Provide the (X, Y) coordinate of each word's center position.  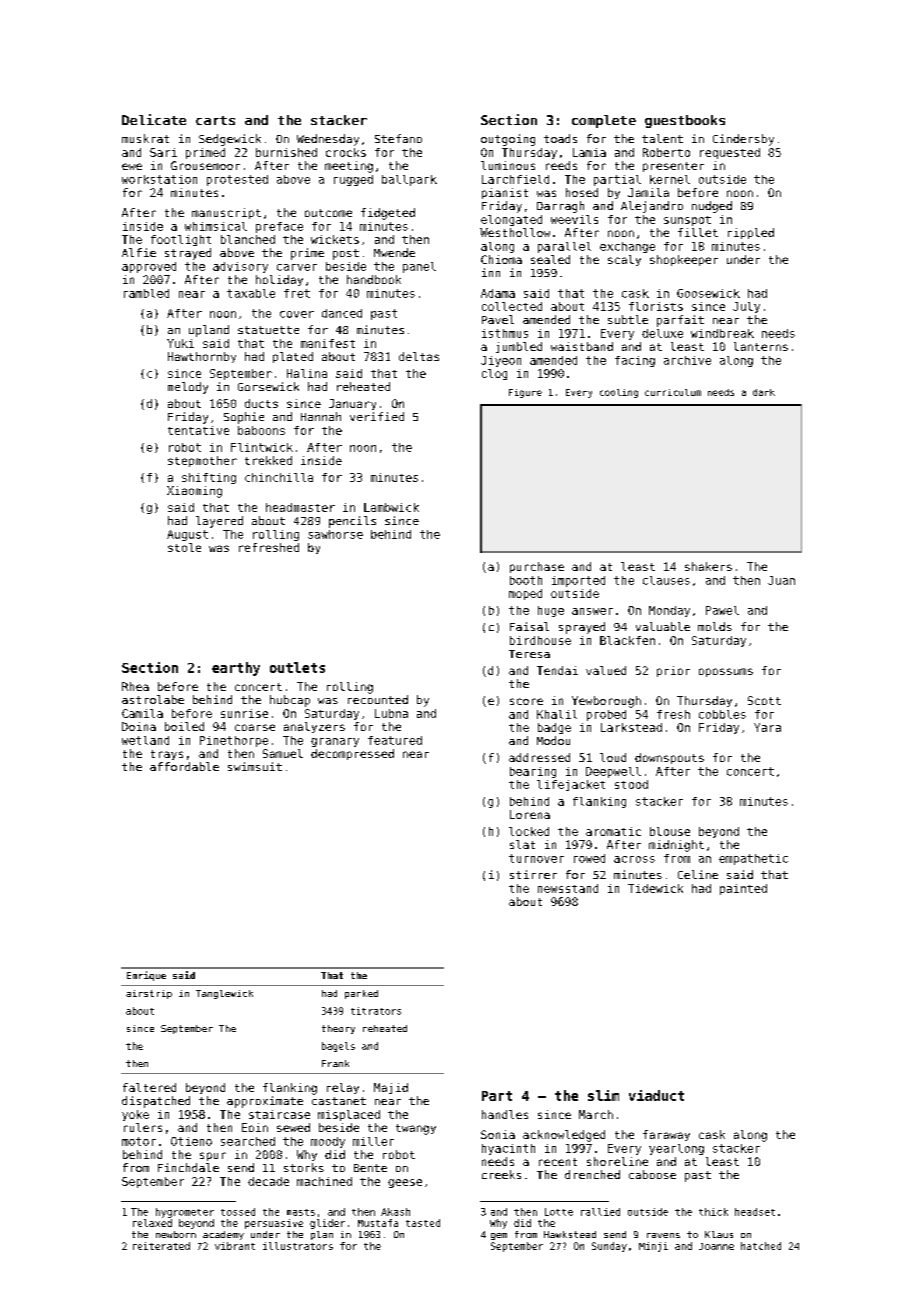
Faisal (529, 626)
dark (764, 392)
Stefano (398, 138)
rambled (146, 293)
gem (499, 1236)
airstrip (149, 994)
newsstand (568, 888)
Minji (653, 1247)
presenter (673, 167)
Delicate (154, 119)
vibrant (235, 1246)
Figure (525, 393)
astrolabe (153, 699)
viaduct (656, 1095)
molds (715, 626)
